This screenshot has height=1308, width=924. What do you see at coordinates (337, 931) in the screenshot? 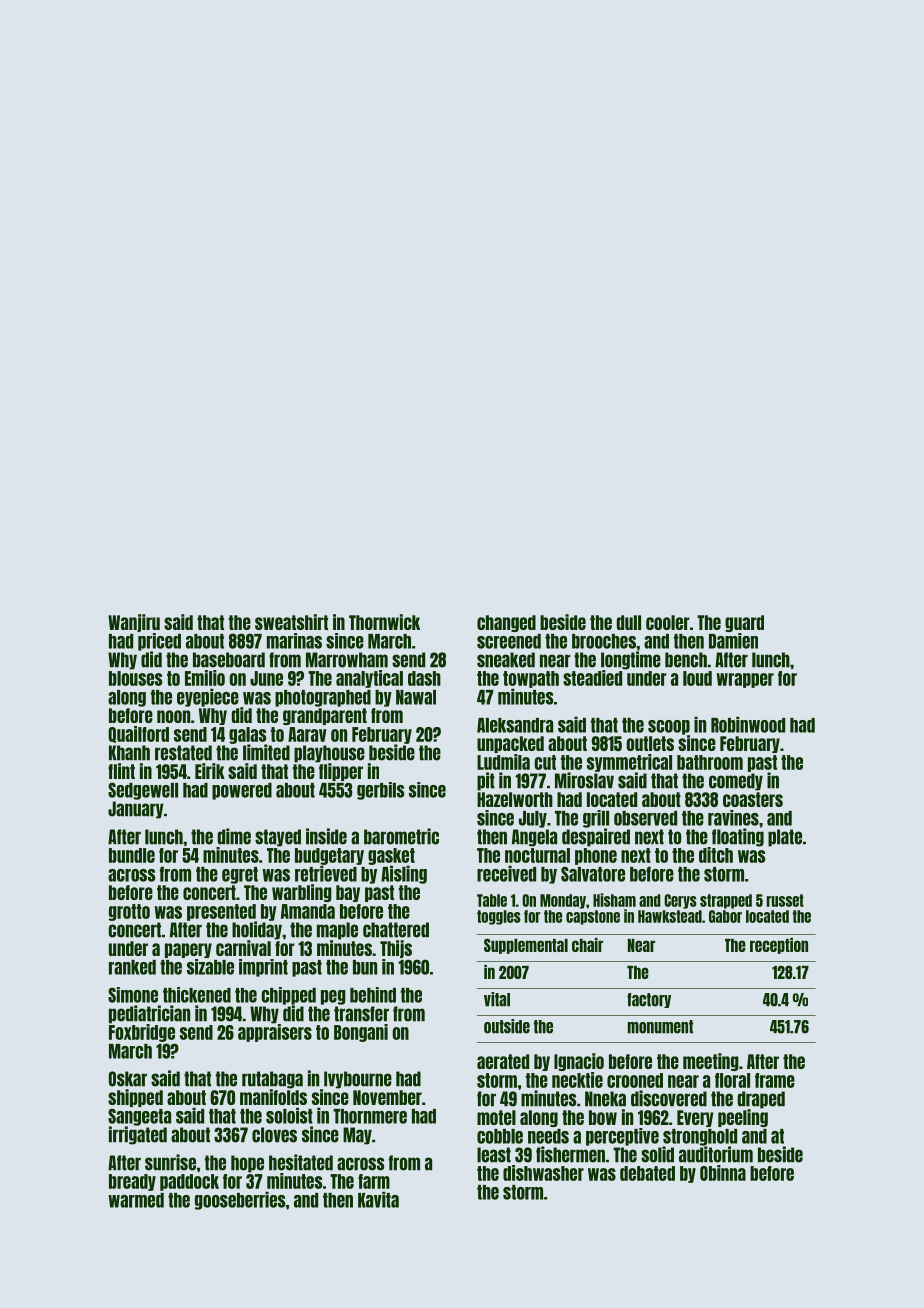
I see `maple` at bounding box center [337, 931].
